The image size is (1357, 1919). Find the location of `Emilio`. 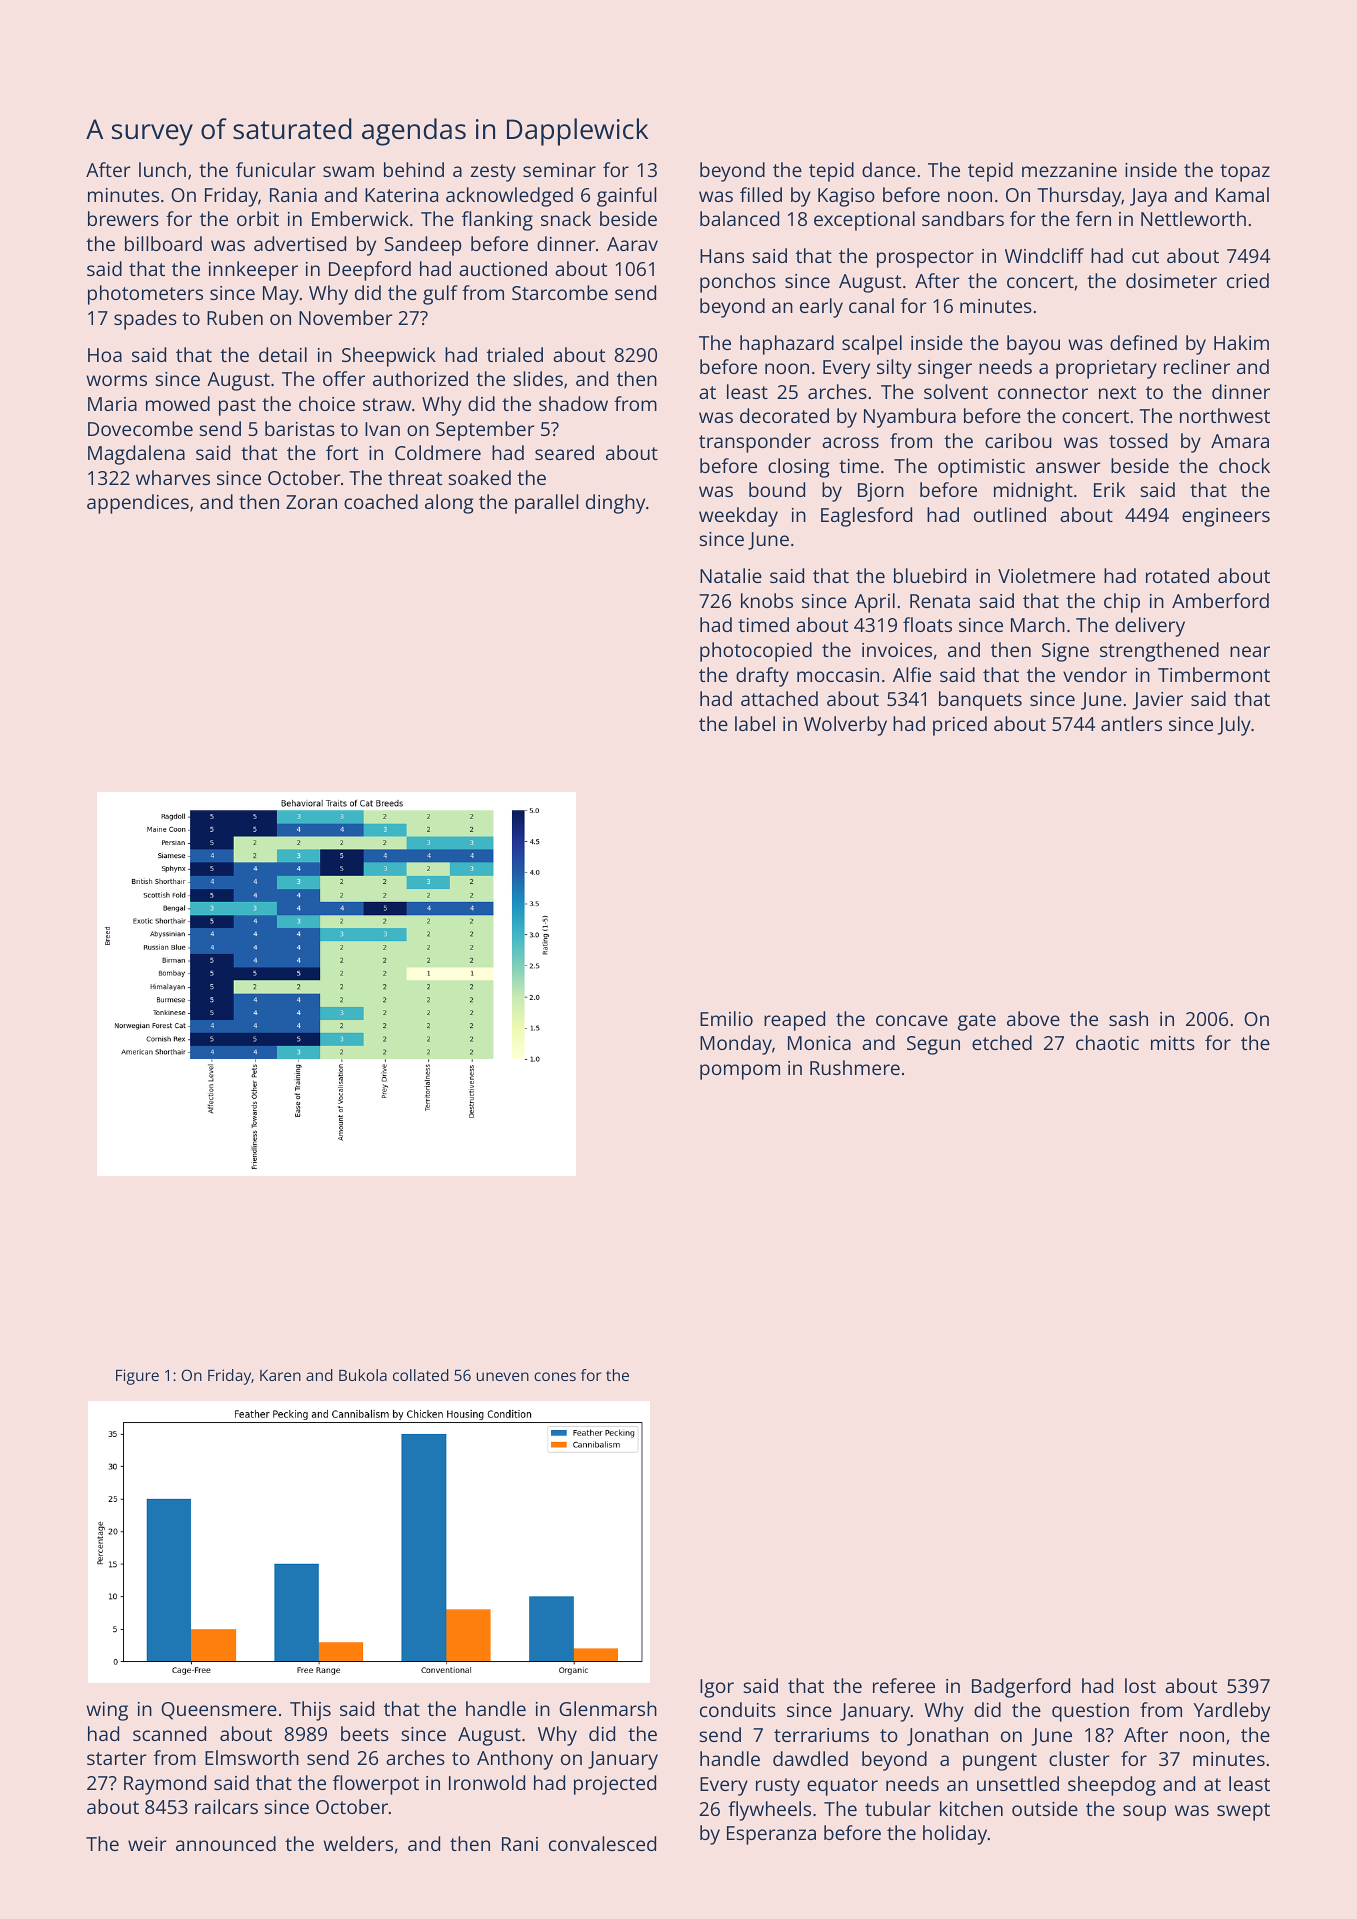

Emilio is located at coordinates (726, 1018).
